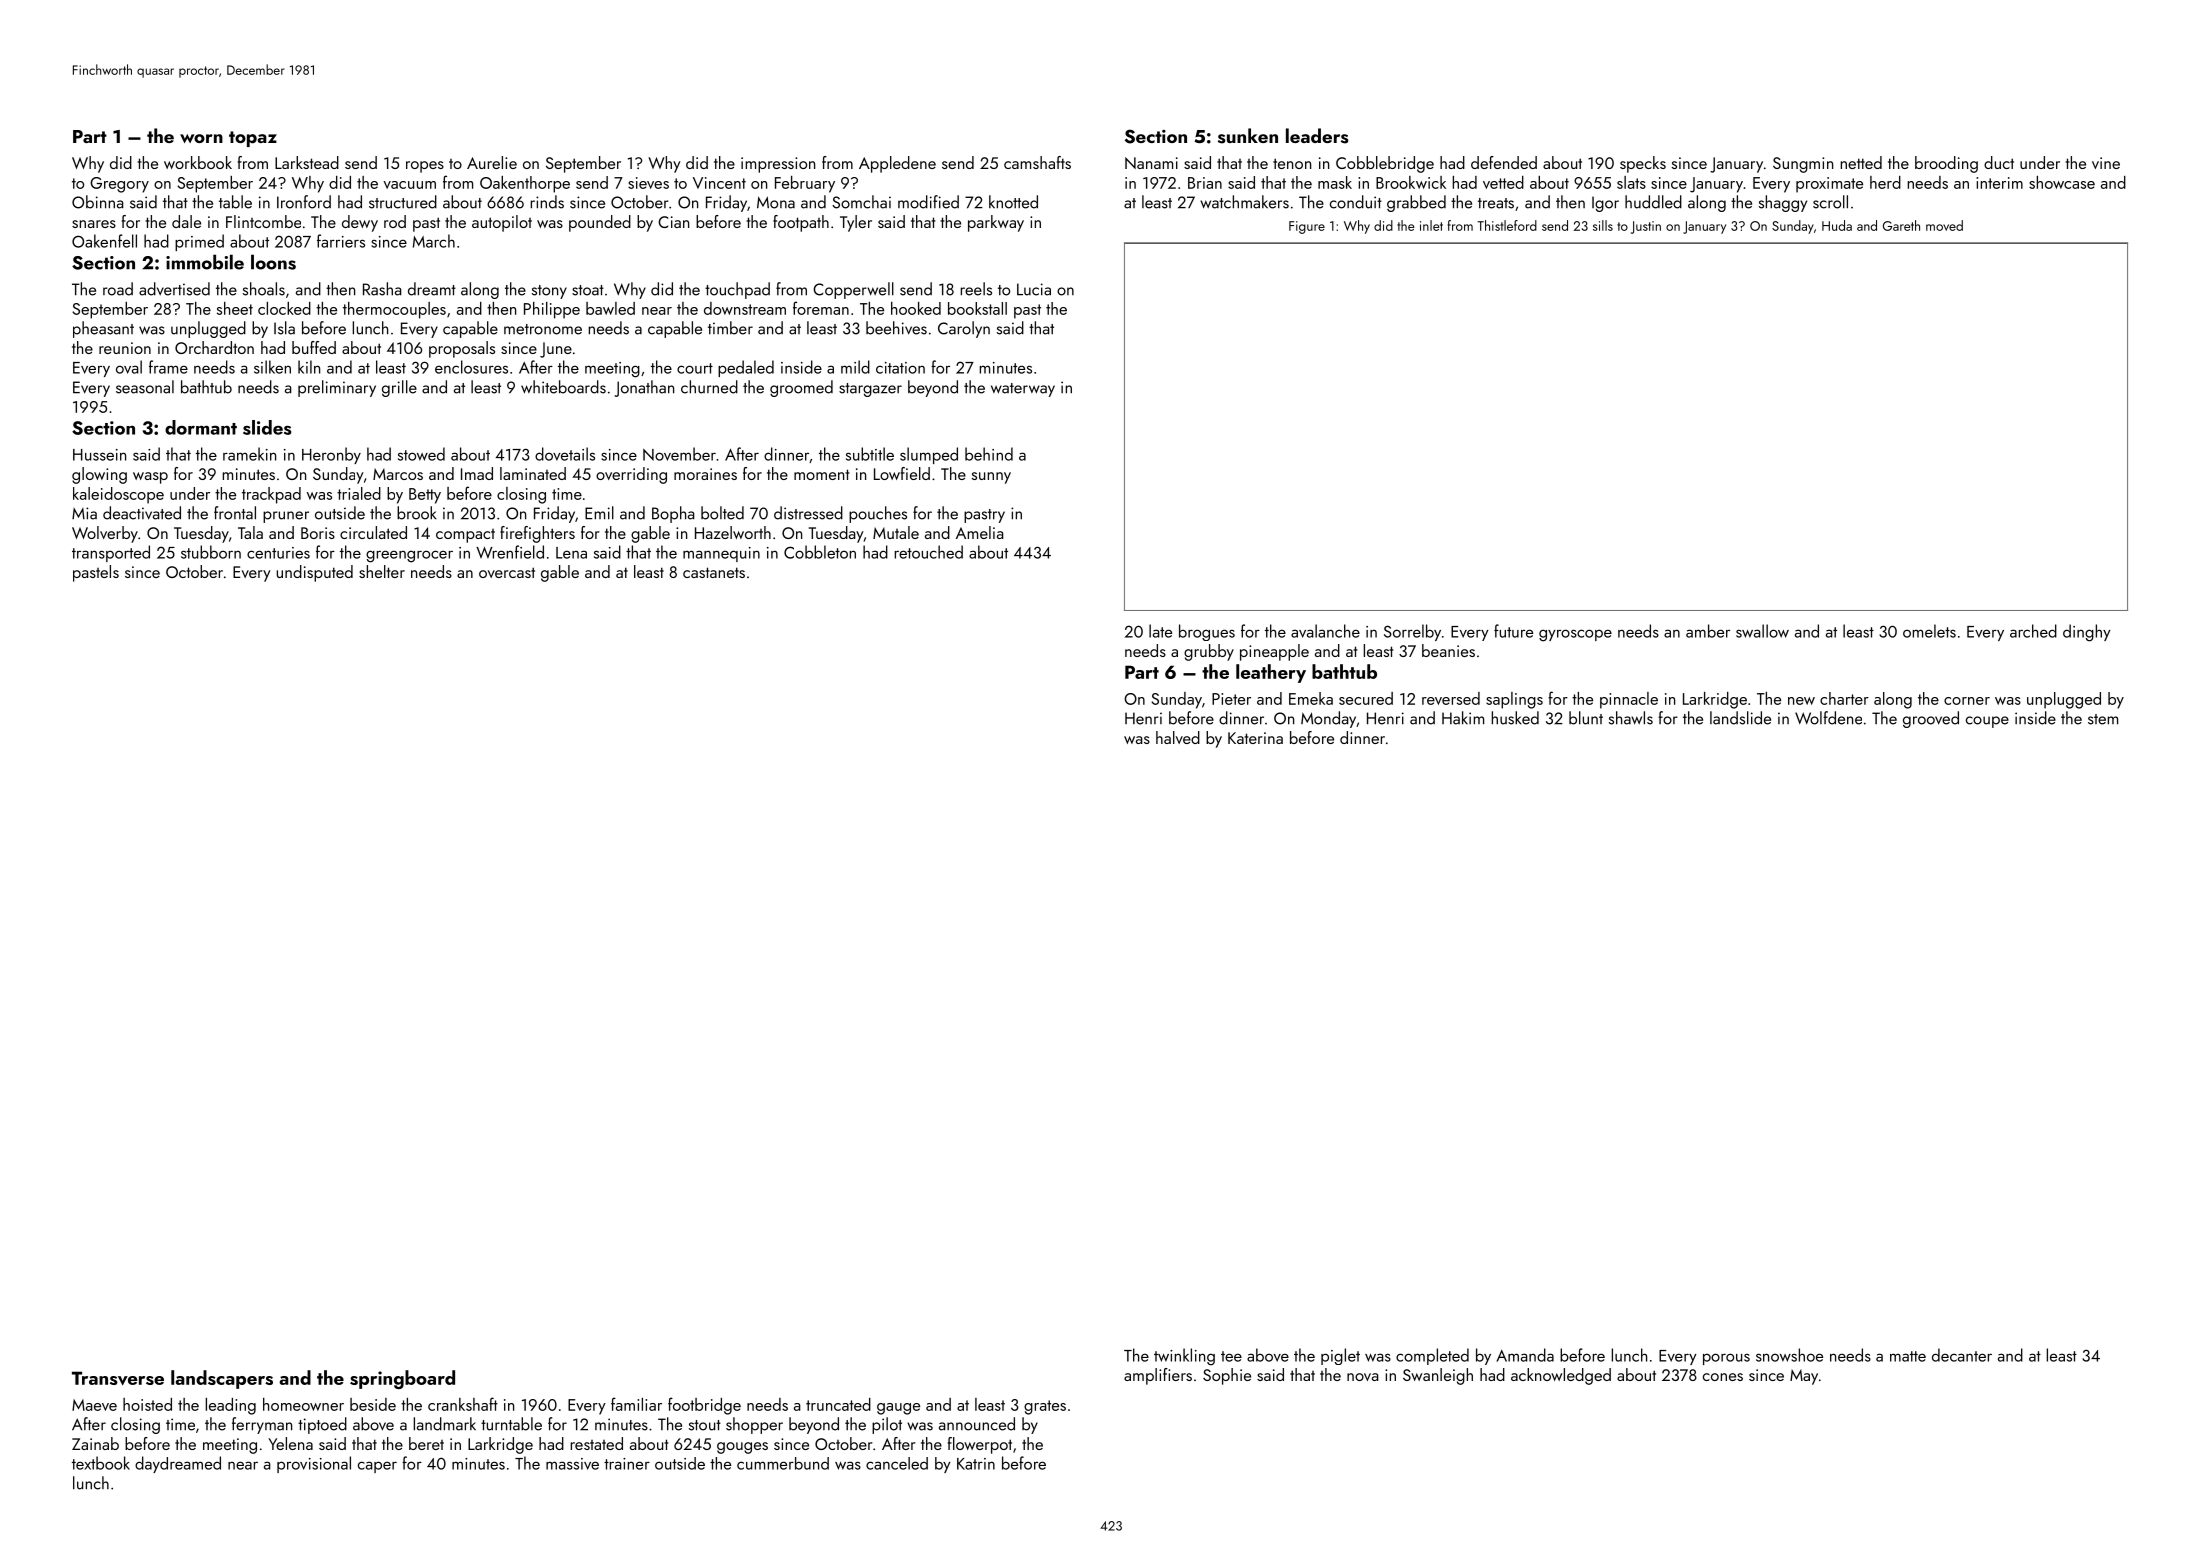  Describe the element at coordinates (1525, 1355) in the document. I see `Amanda` at that location.
